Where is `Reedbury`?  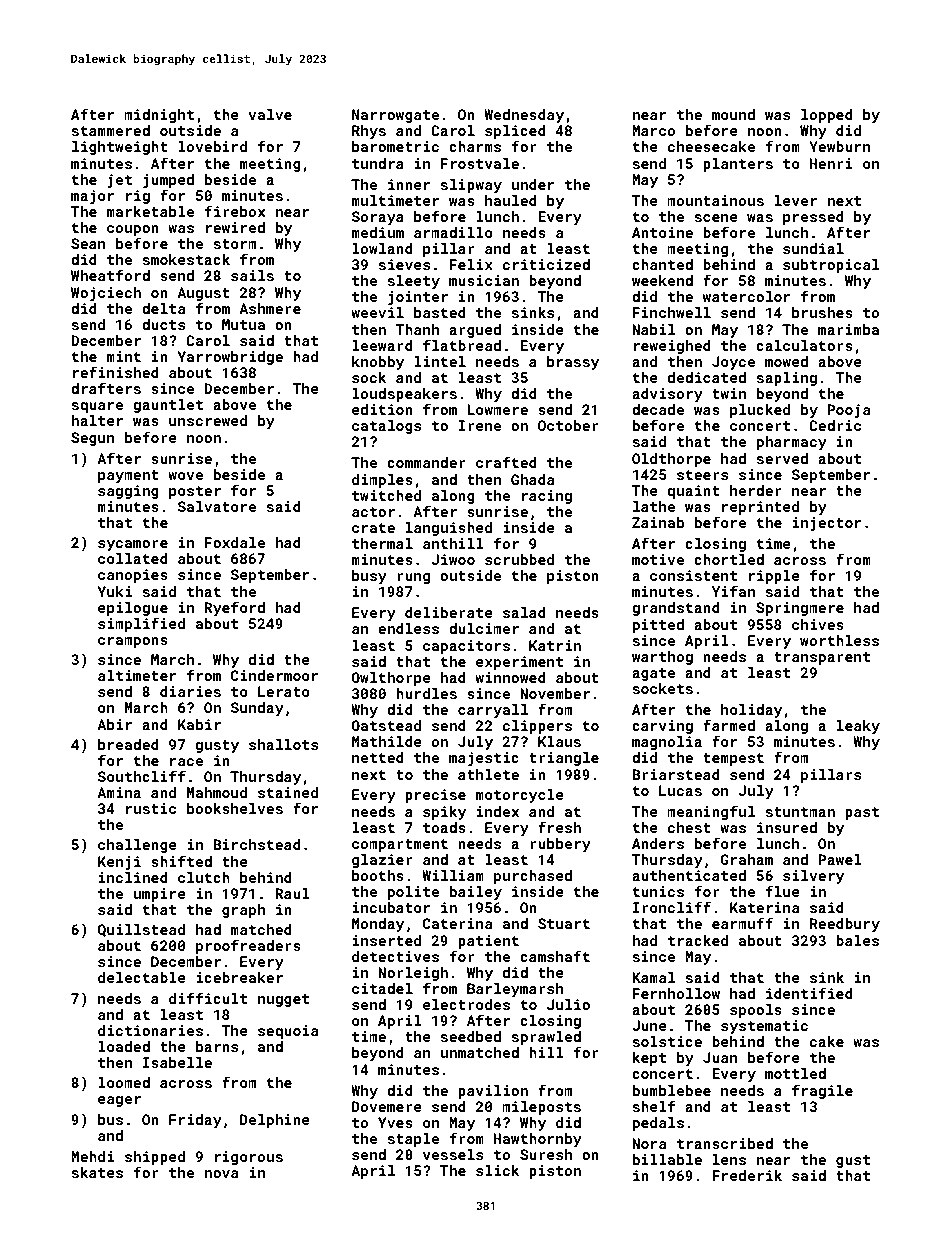 Reedbury is located at coordinates (845, 925).
